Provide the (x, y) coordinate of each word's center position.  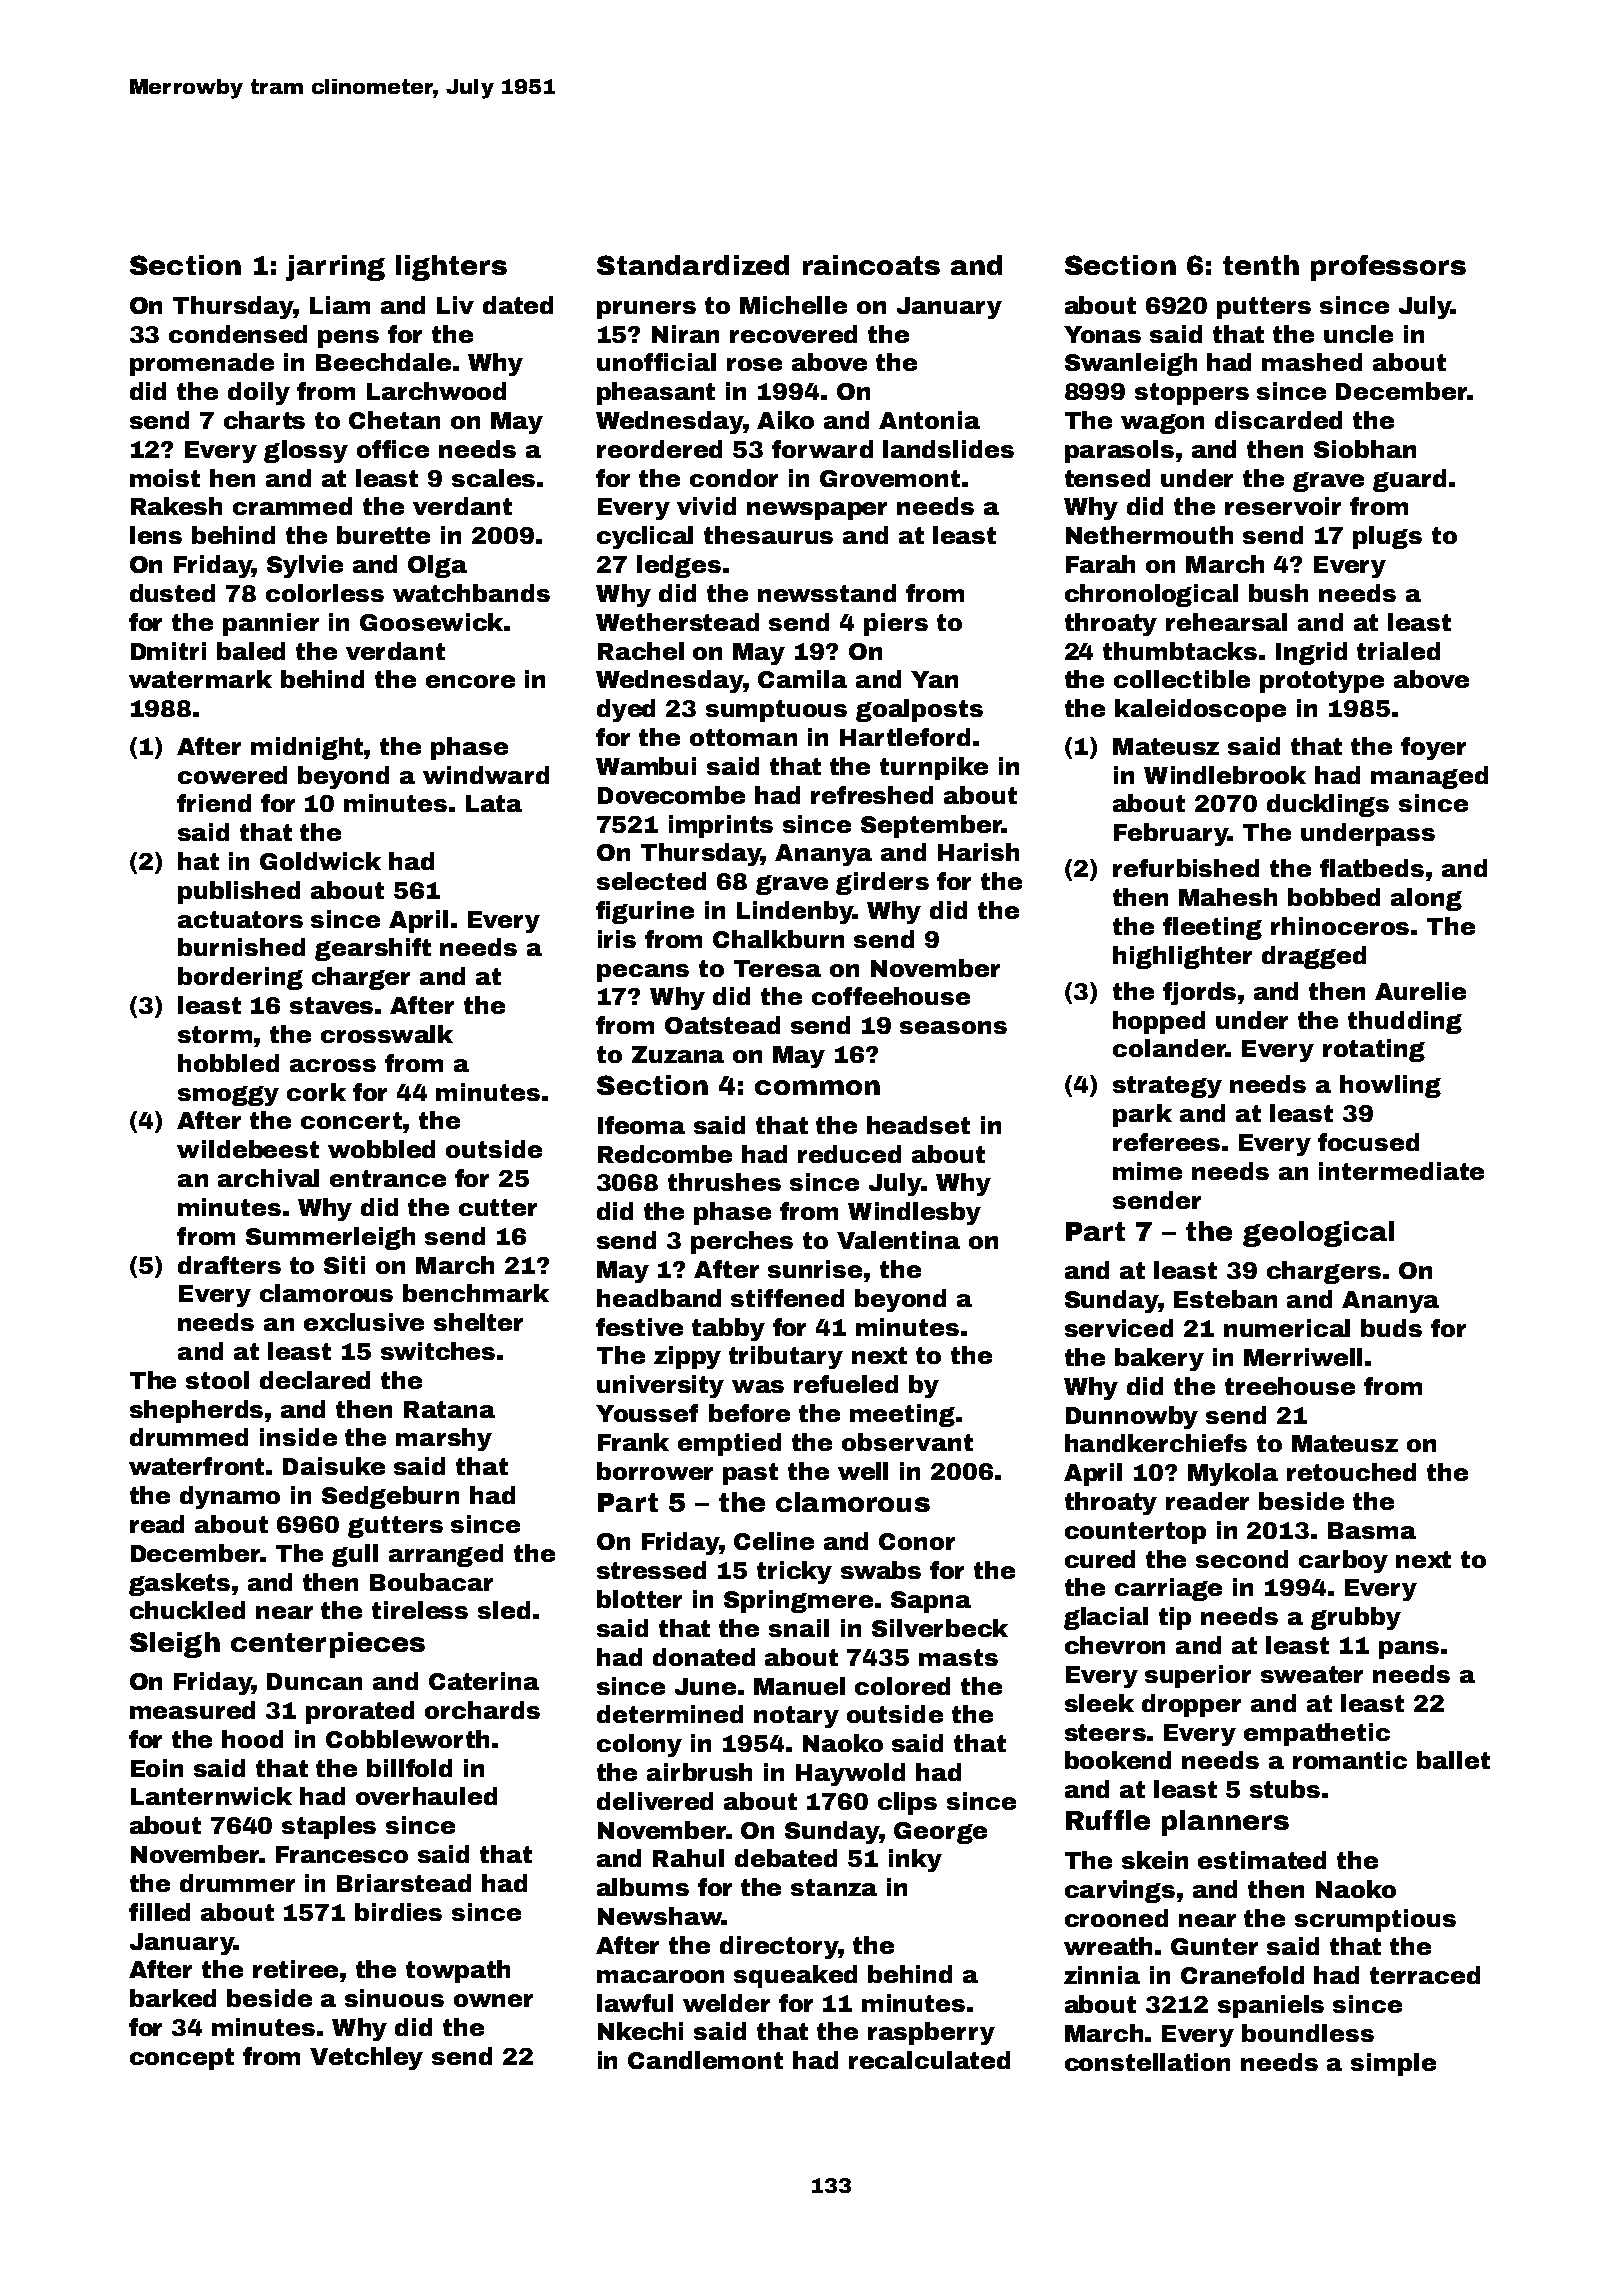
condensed (238, 334)
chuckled (187, 1610)
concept (182, 2059)
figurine (645, 912)
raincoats (871, 265)
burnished (241, 947)
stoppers (1192, 394)
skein (1155, 1860)
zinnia (1102, 1975)
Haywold (850, 1774)
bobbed (1334, 897)
